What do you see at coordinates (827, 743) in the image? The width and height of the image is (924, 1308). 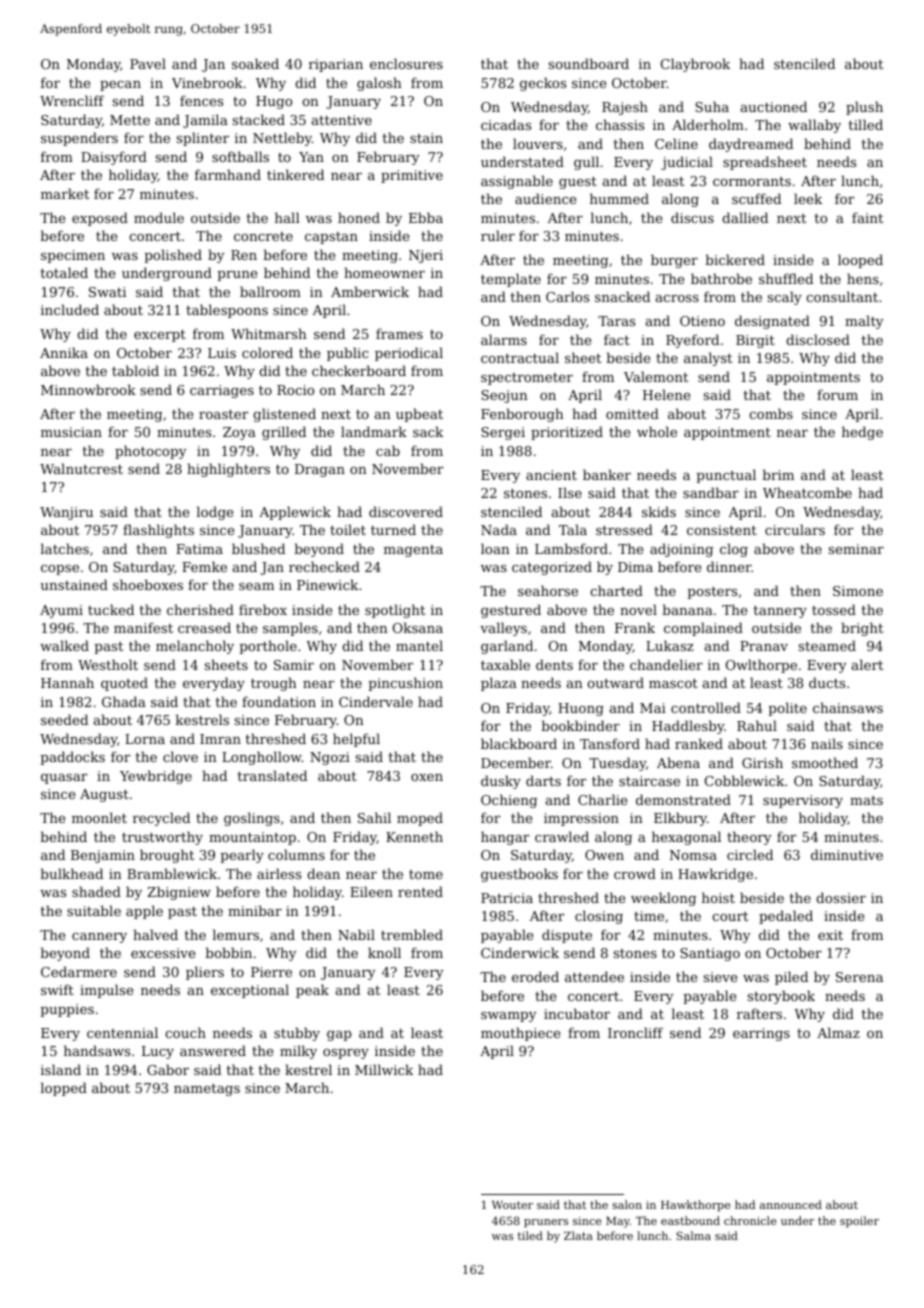 I see `nails` at bounding box center [827, 743].
